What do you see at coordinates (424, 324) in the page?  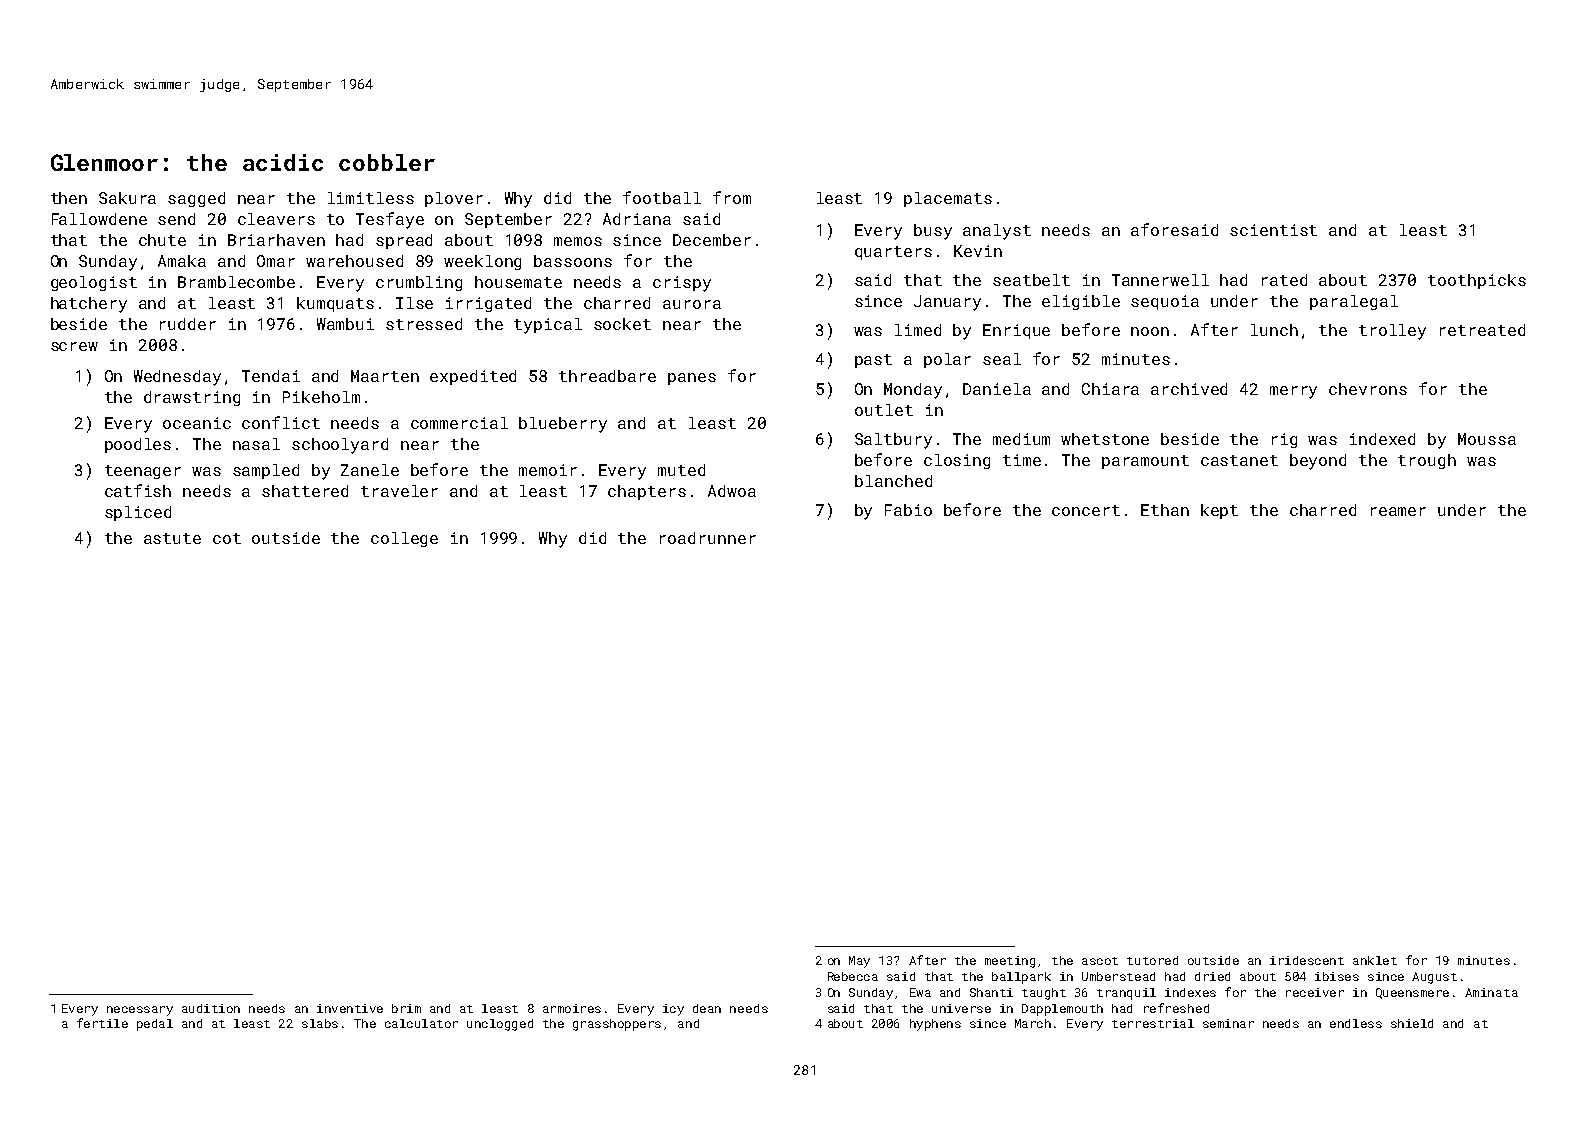 I see `stressed` at bounding box center [424, 324].
